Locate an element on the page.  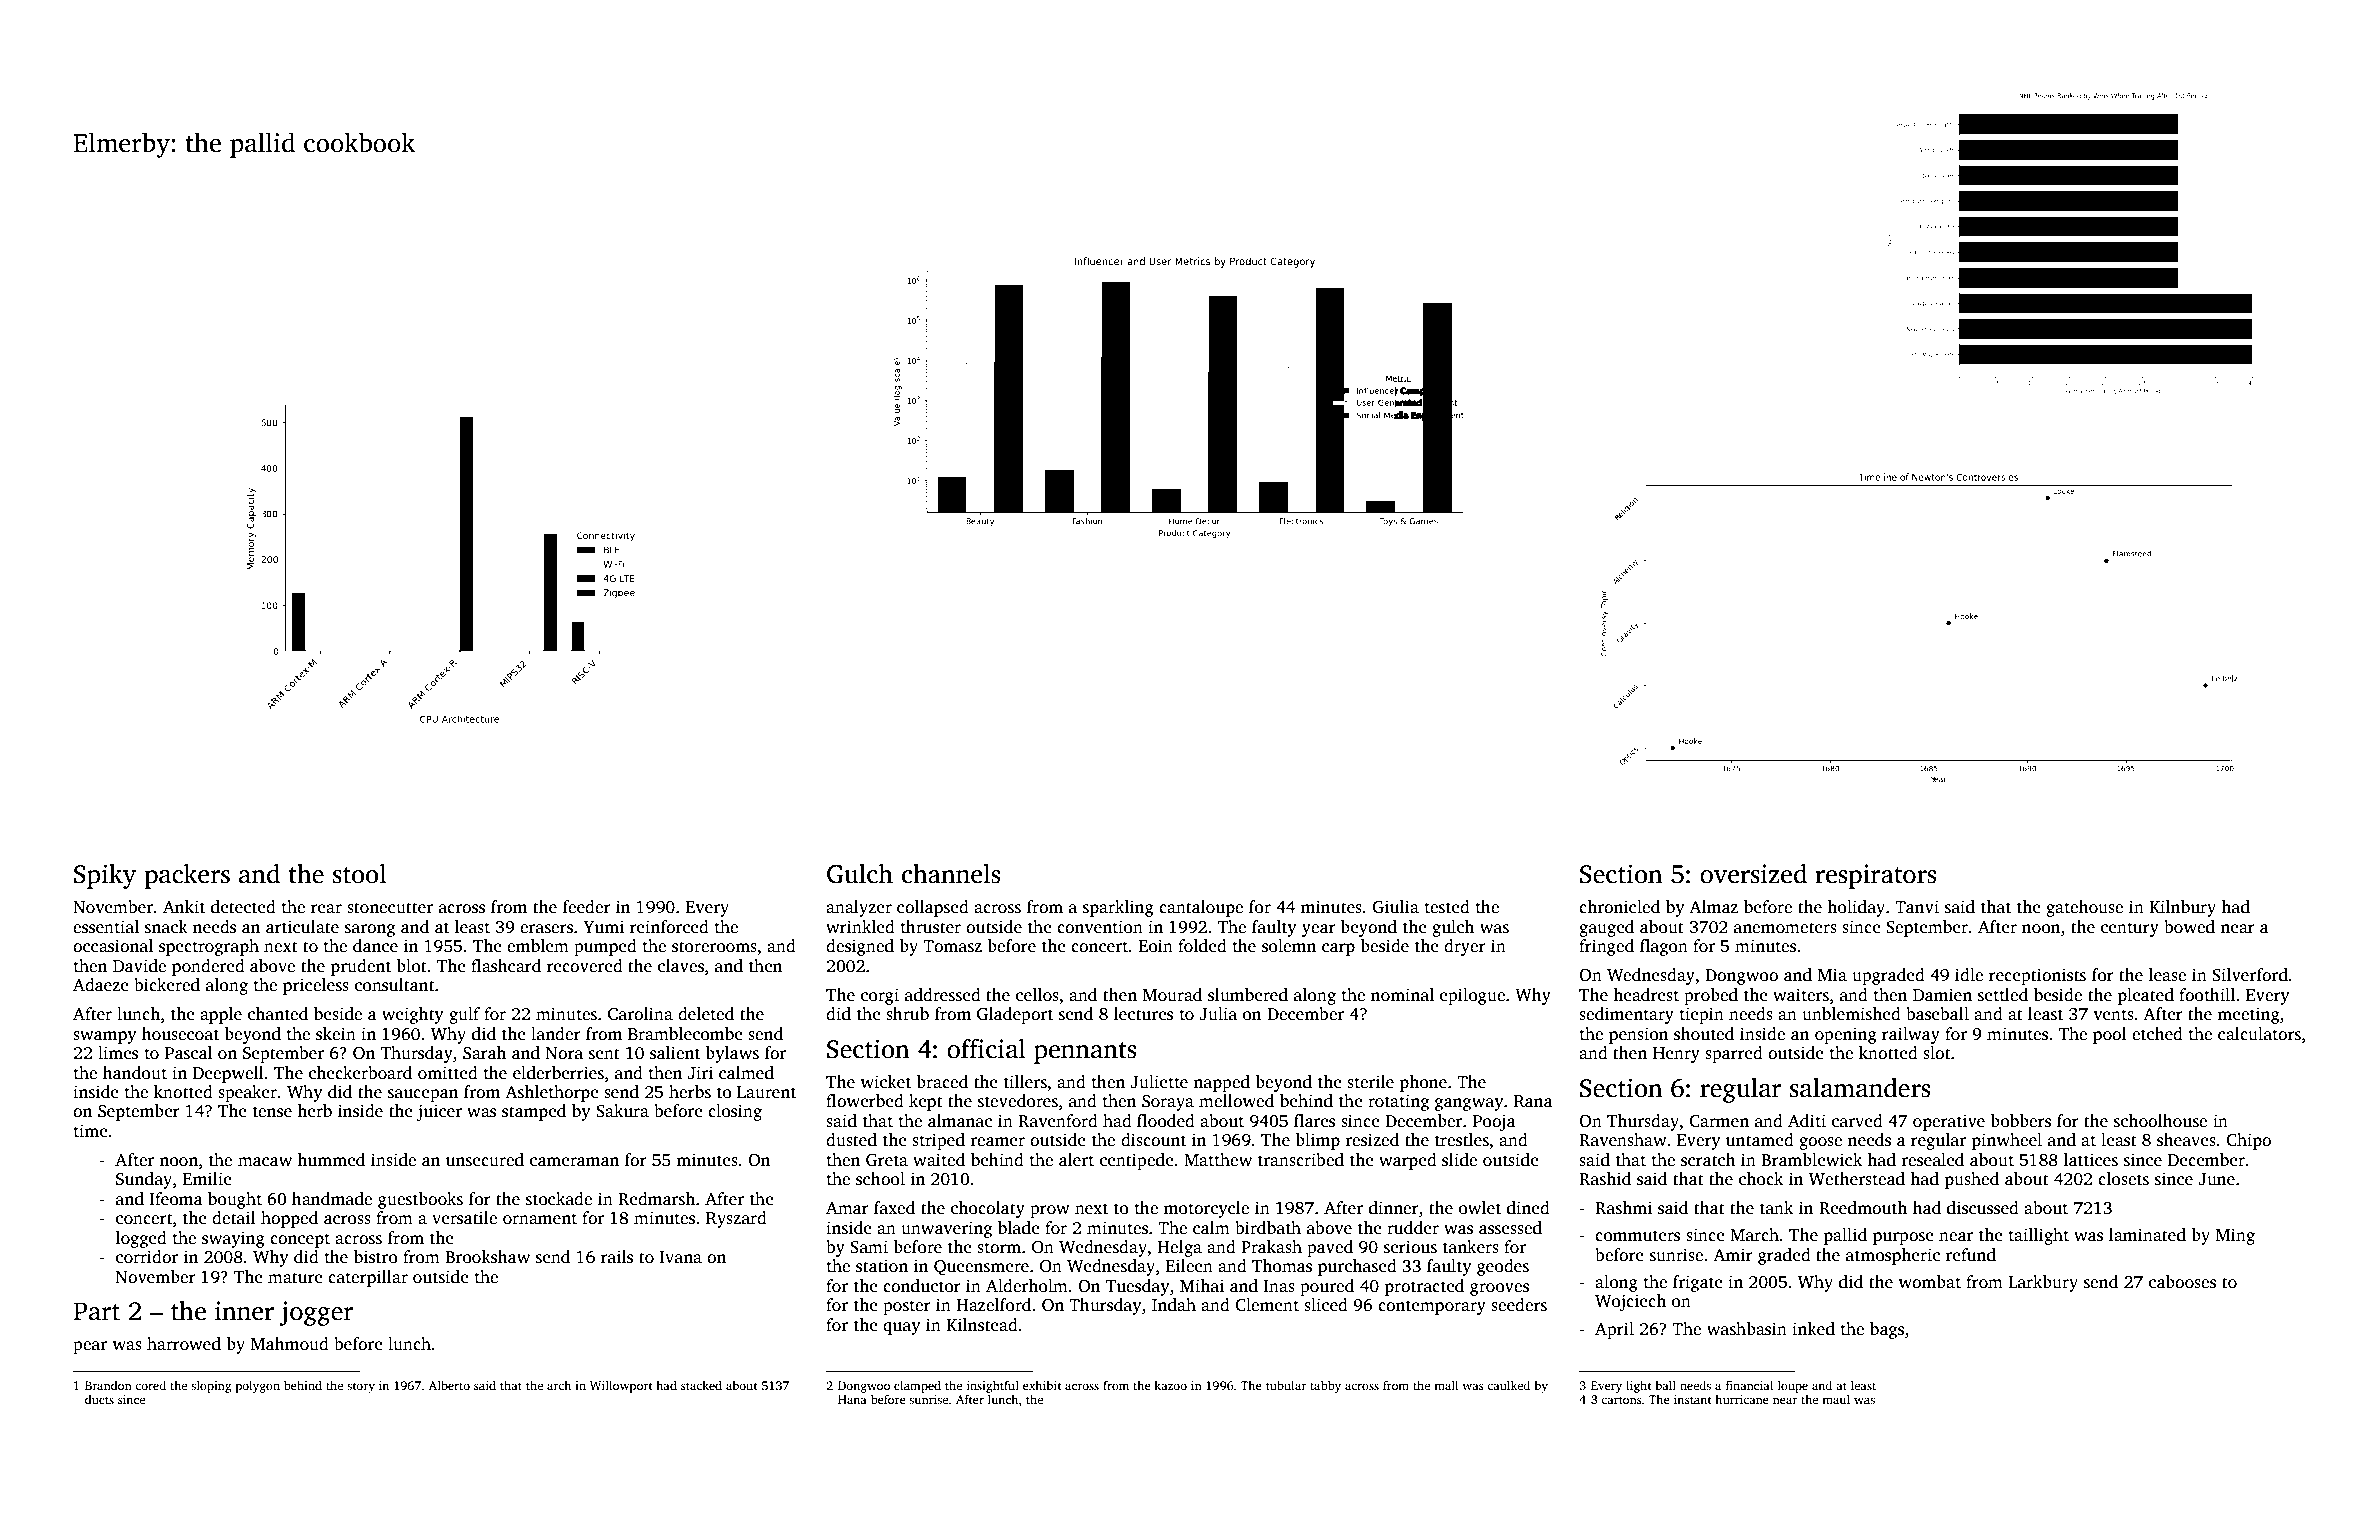
Silverford is located at coordinates (2250, 975).
